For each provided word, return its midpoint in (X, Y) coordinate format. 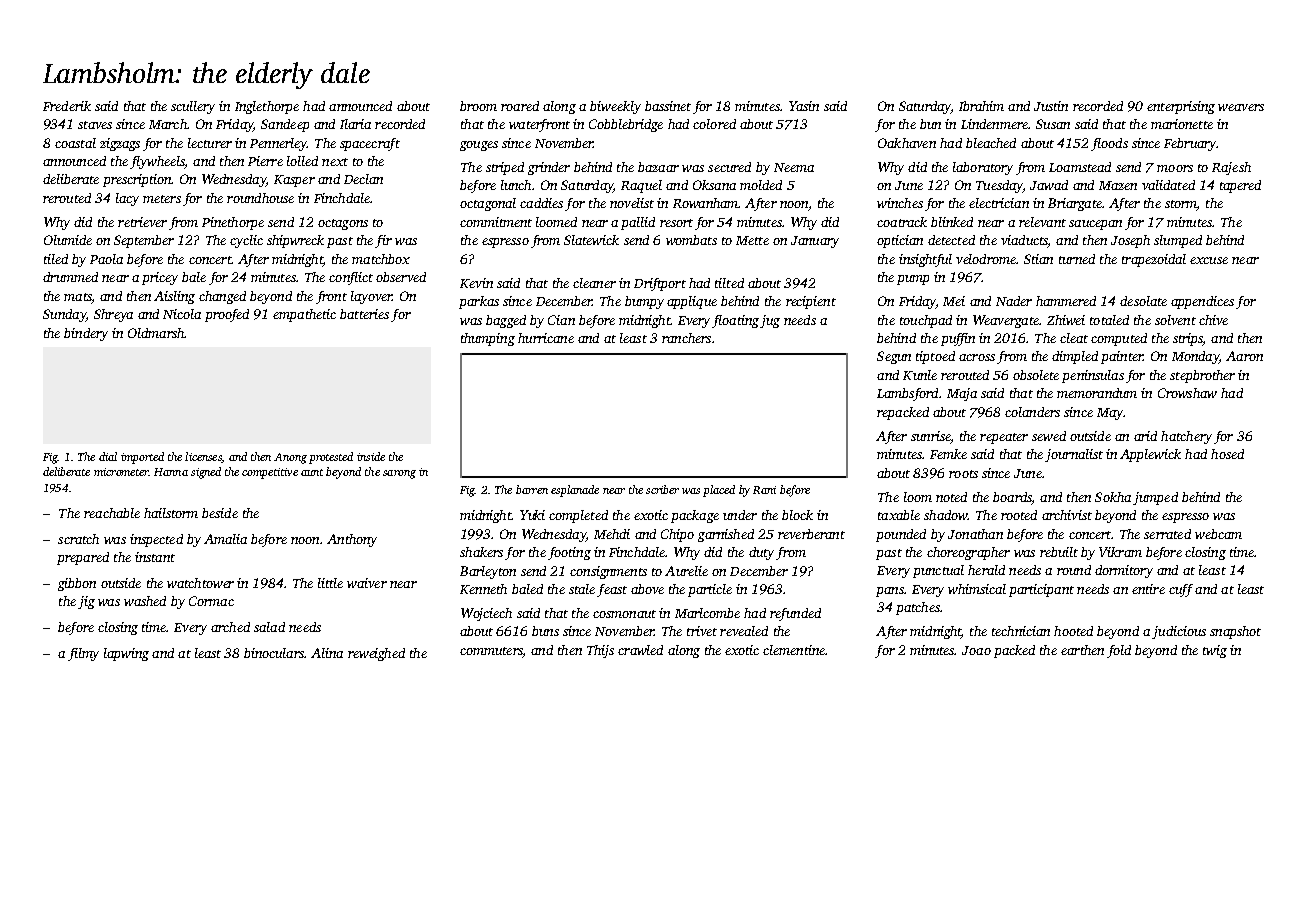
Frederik (67, 106)
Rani (764, 490)
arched (230, 627)
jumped (1155, 498)
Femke (948, 454)
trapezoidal (1154, 260)
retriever (142, 222)
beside (220, 513)
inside (371, 456)
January (815, 242)
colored (714, 124)
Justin (1051, 106)
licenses (203, 456)
